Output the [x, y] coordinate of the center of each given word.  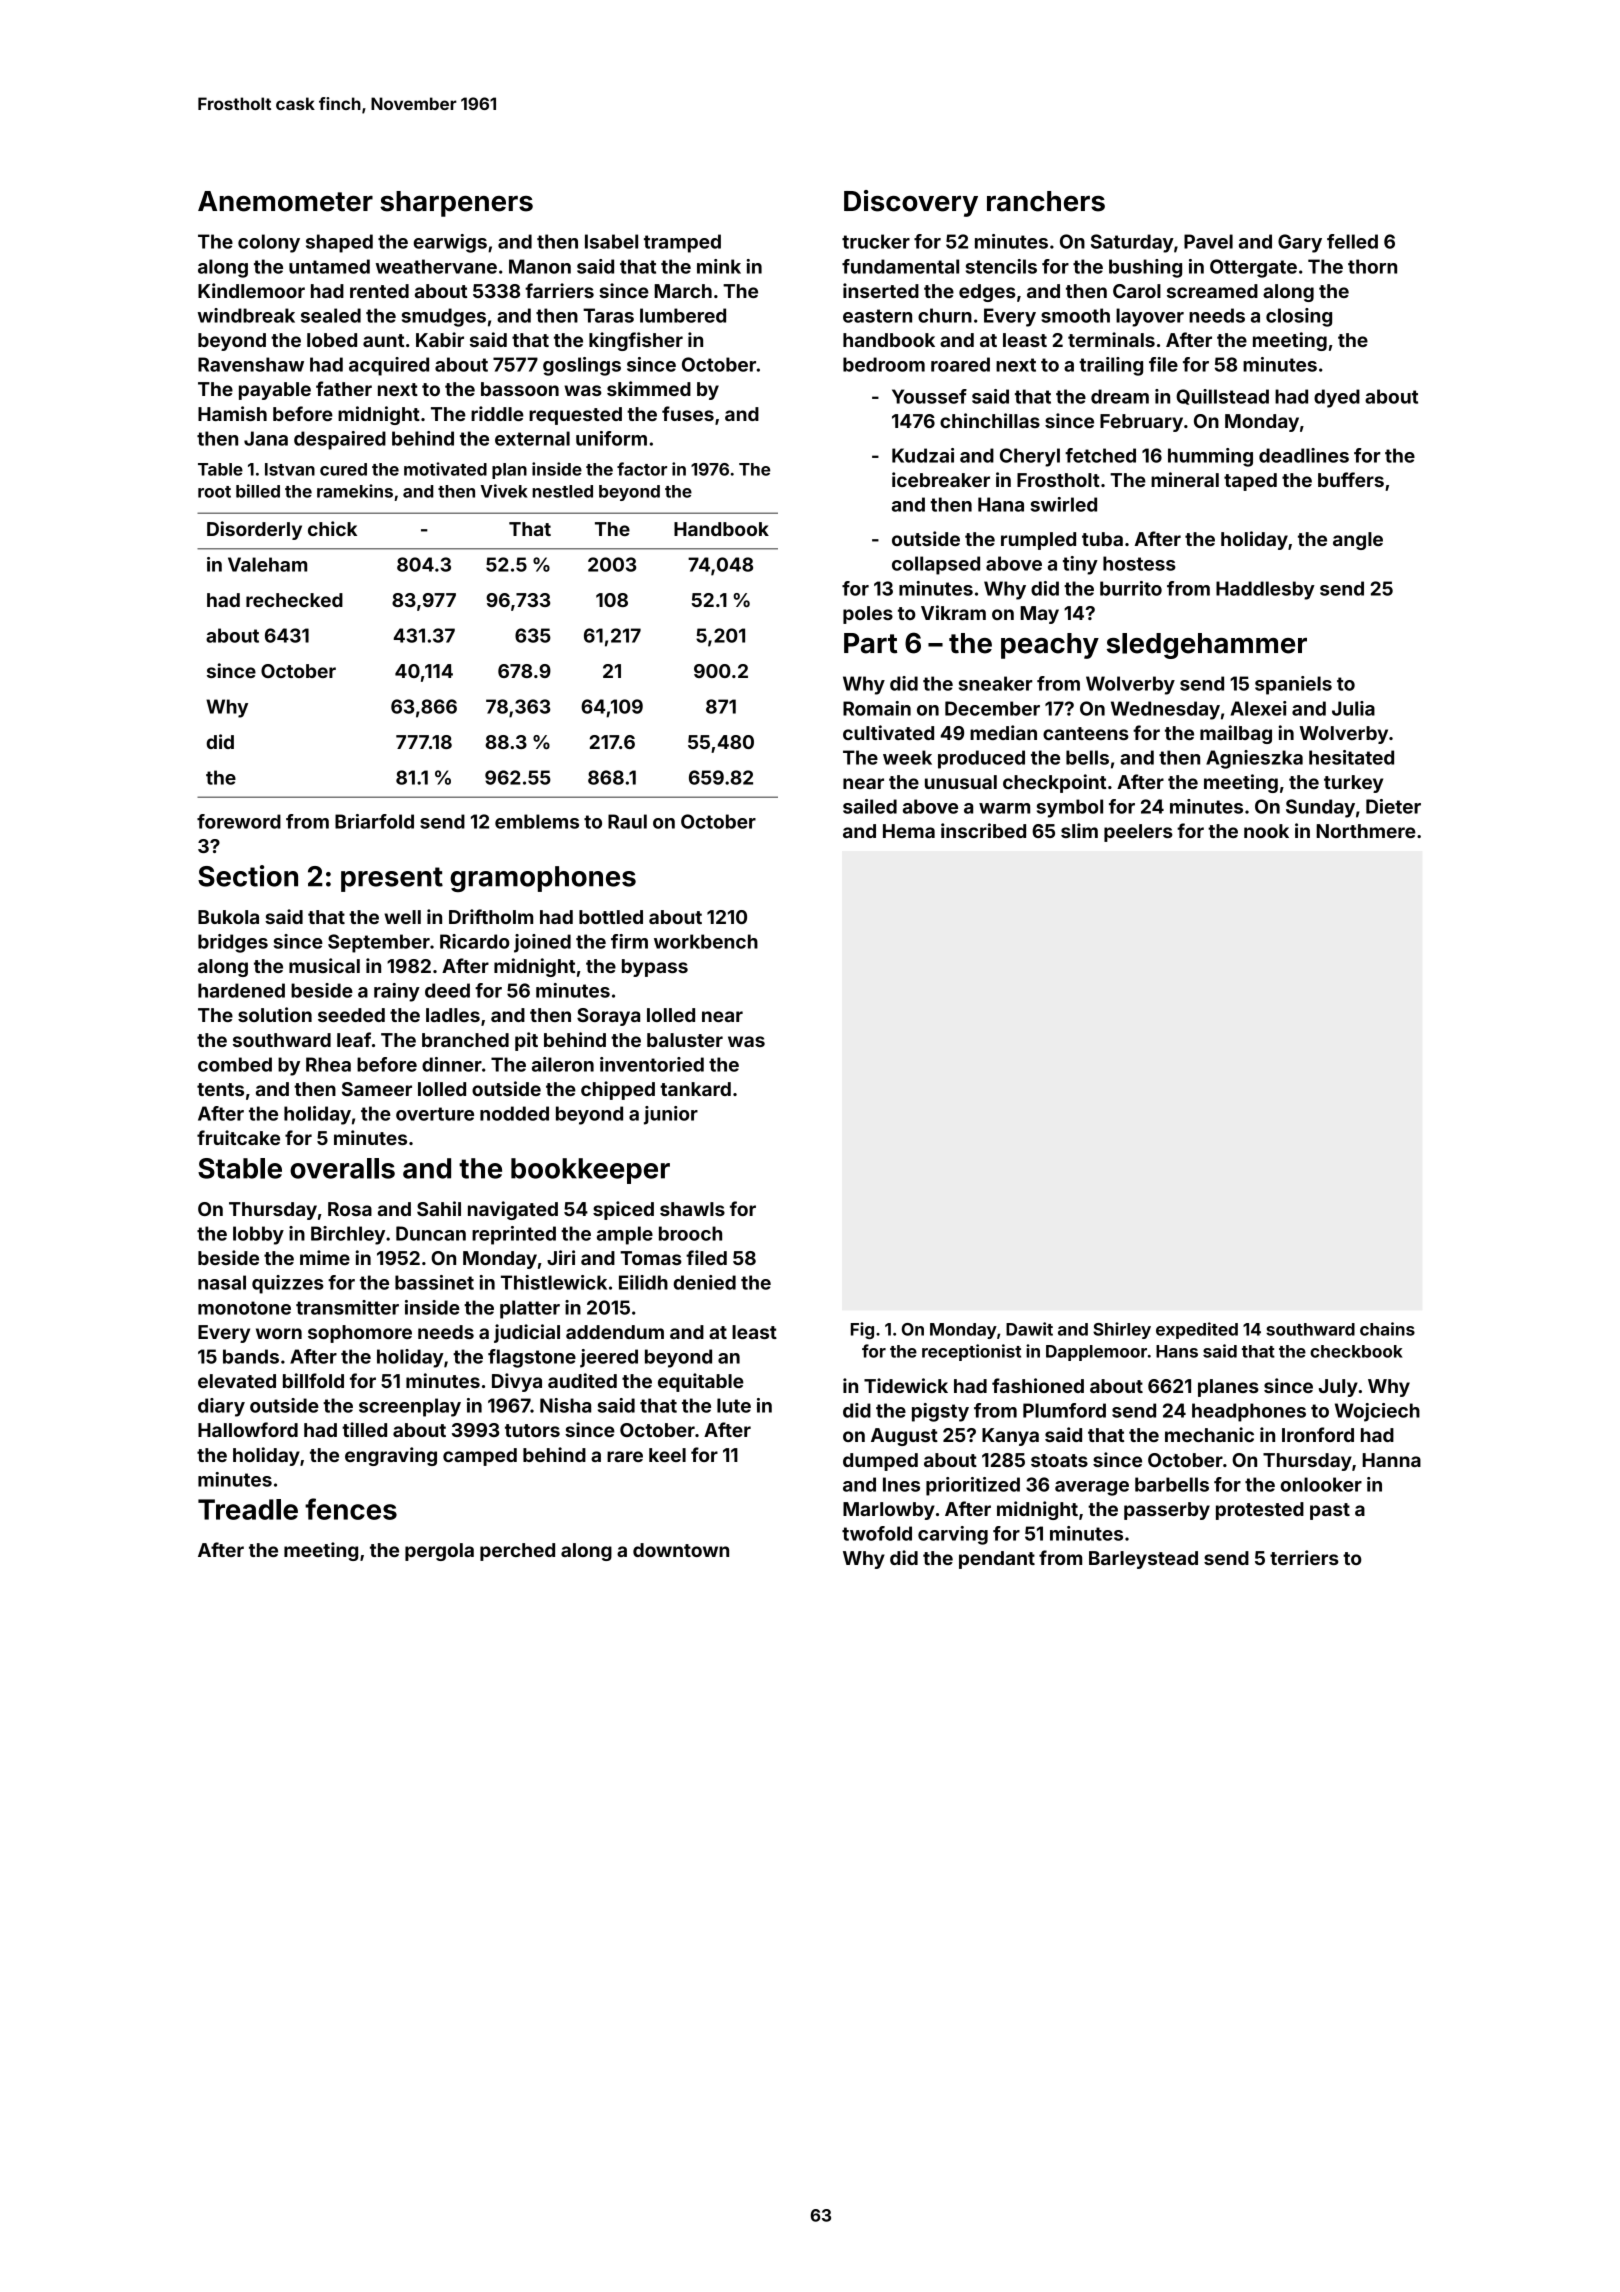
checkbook [1356, 1351]
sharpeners [456, 204]
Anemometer [285, 201]
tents [220, 1089]
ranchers [1046, 201]
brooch [690, 1233]
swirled [1064, 504]
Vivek [504, 491]
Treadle [248, 1509]
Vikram [953, 612]
